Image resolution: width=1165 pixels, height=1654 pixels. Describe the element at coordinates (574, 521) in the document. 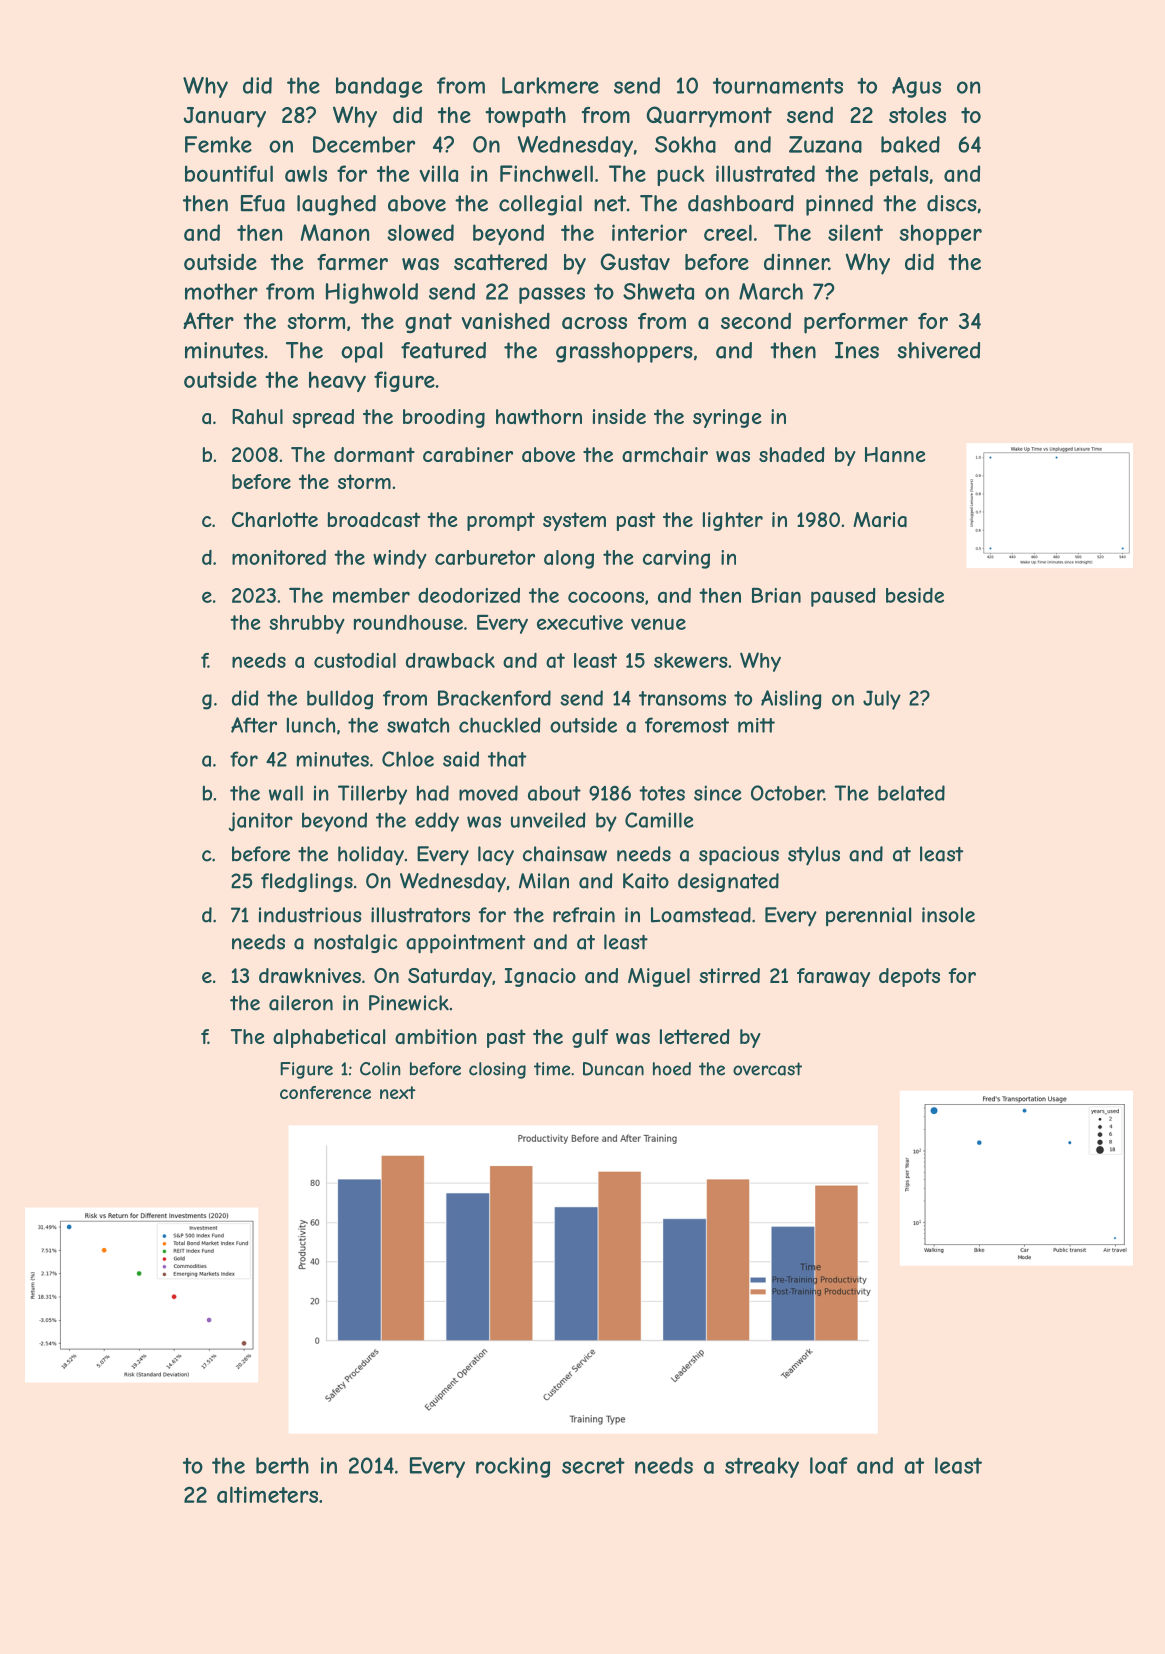

I see `system` at that location.
